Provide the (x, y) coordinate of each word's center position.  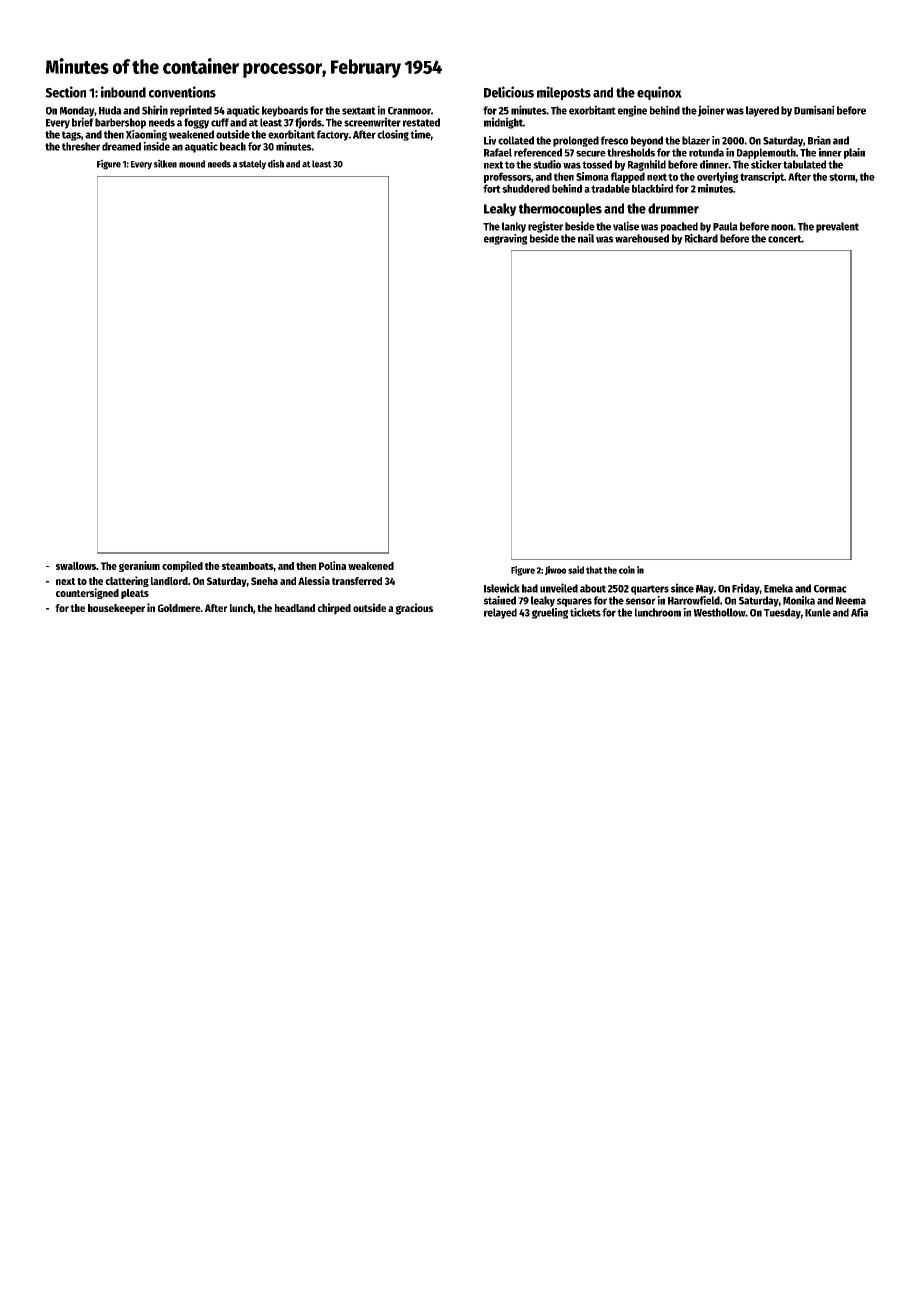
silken (165, 163)
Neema (851, 601)
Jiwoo (555, 570)
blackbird (652, 188)
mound (192, 164)
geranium (139, 566)
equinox (659, 93)
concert (785, 239)
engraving (506, 239)
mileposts (564, 93)
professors (507, 177)
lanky (514, 227)
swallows (76, 566)
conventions (182, 92)
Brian (819, 140)
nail (586, 238)
